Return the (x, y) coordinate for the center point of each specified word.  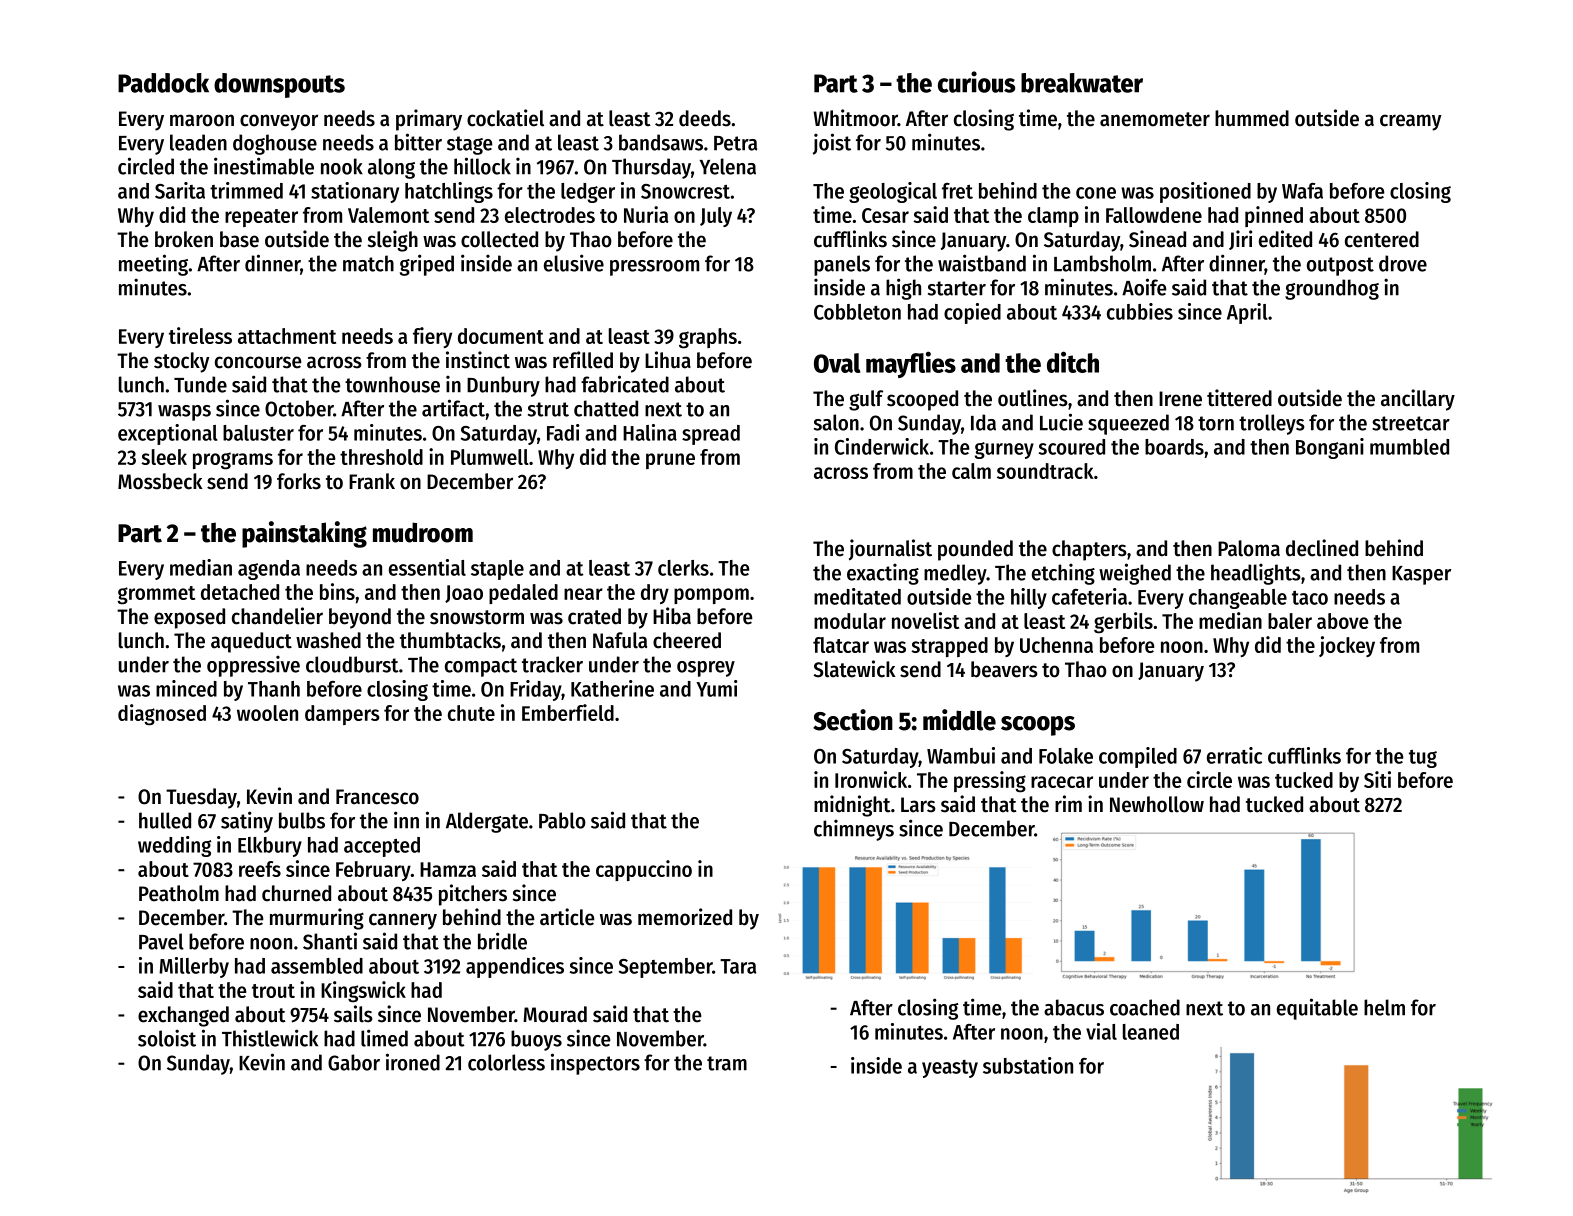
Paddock (163, 83)
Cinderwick (882, 446)
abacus (1074, 1007)
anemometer (1155, 119)
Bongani (1330, 448)
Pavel (161, 941)
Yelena (727, 166)
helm (1384, 1007)
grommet (156, 595)
